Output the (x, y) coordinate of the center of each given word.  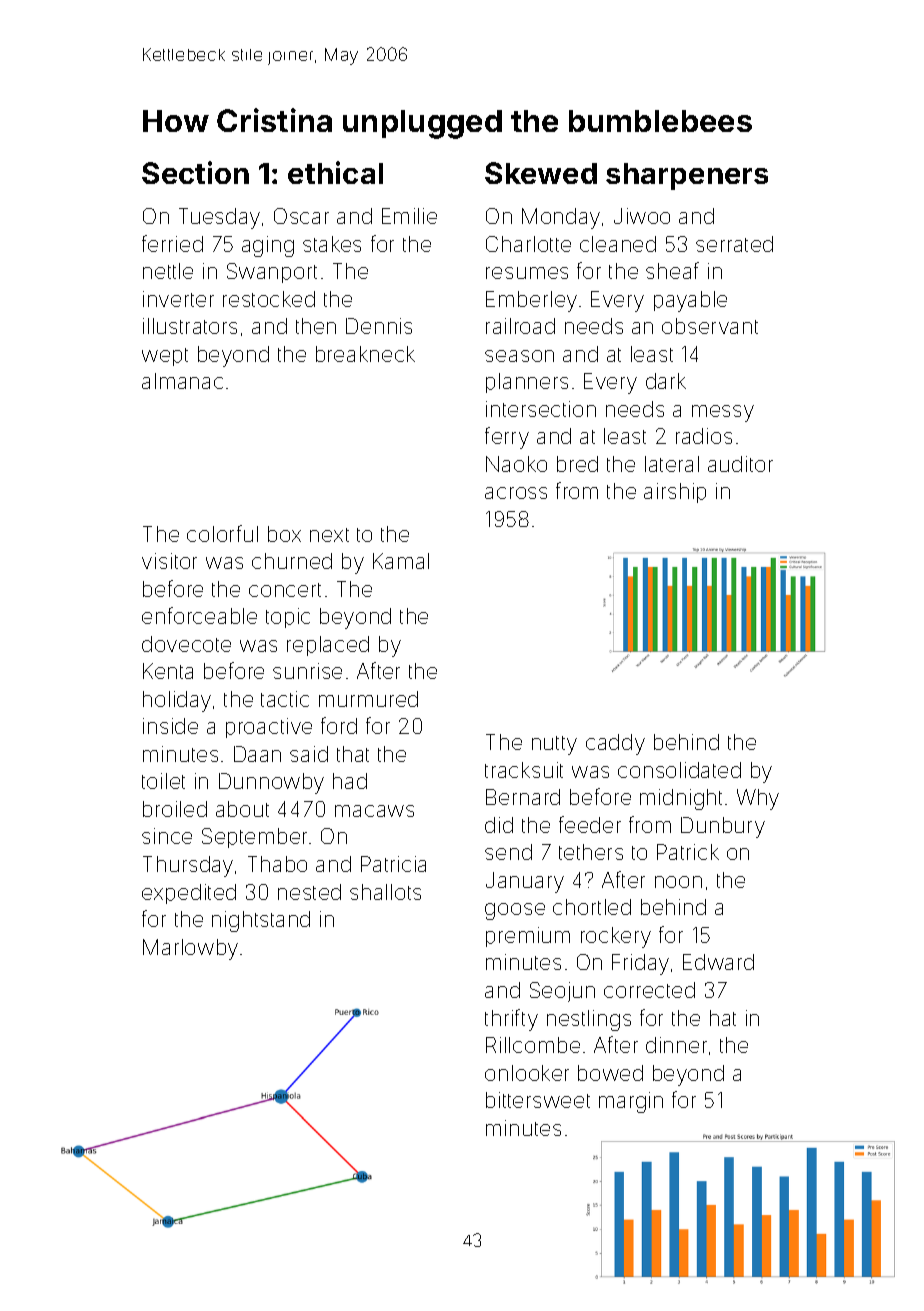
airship (675, 493)
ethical (335, 172)
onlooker (527, 1073)
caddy (615, 744)
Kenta (168, 671)
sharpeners (687, 176)
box (284, 534)
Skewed (541, 173)
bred (577, 464)
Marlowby (190, 949)
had (350, 781)
